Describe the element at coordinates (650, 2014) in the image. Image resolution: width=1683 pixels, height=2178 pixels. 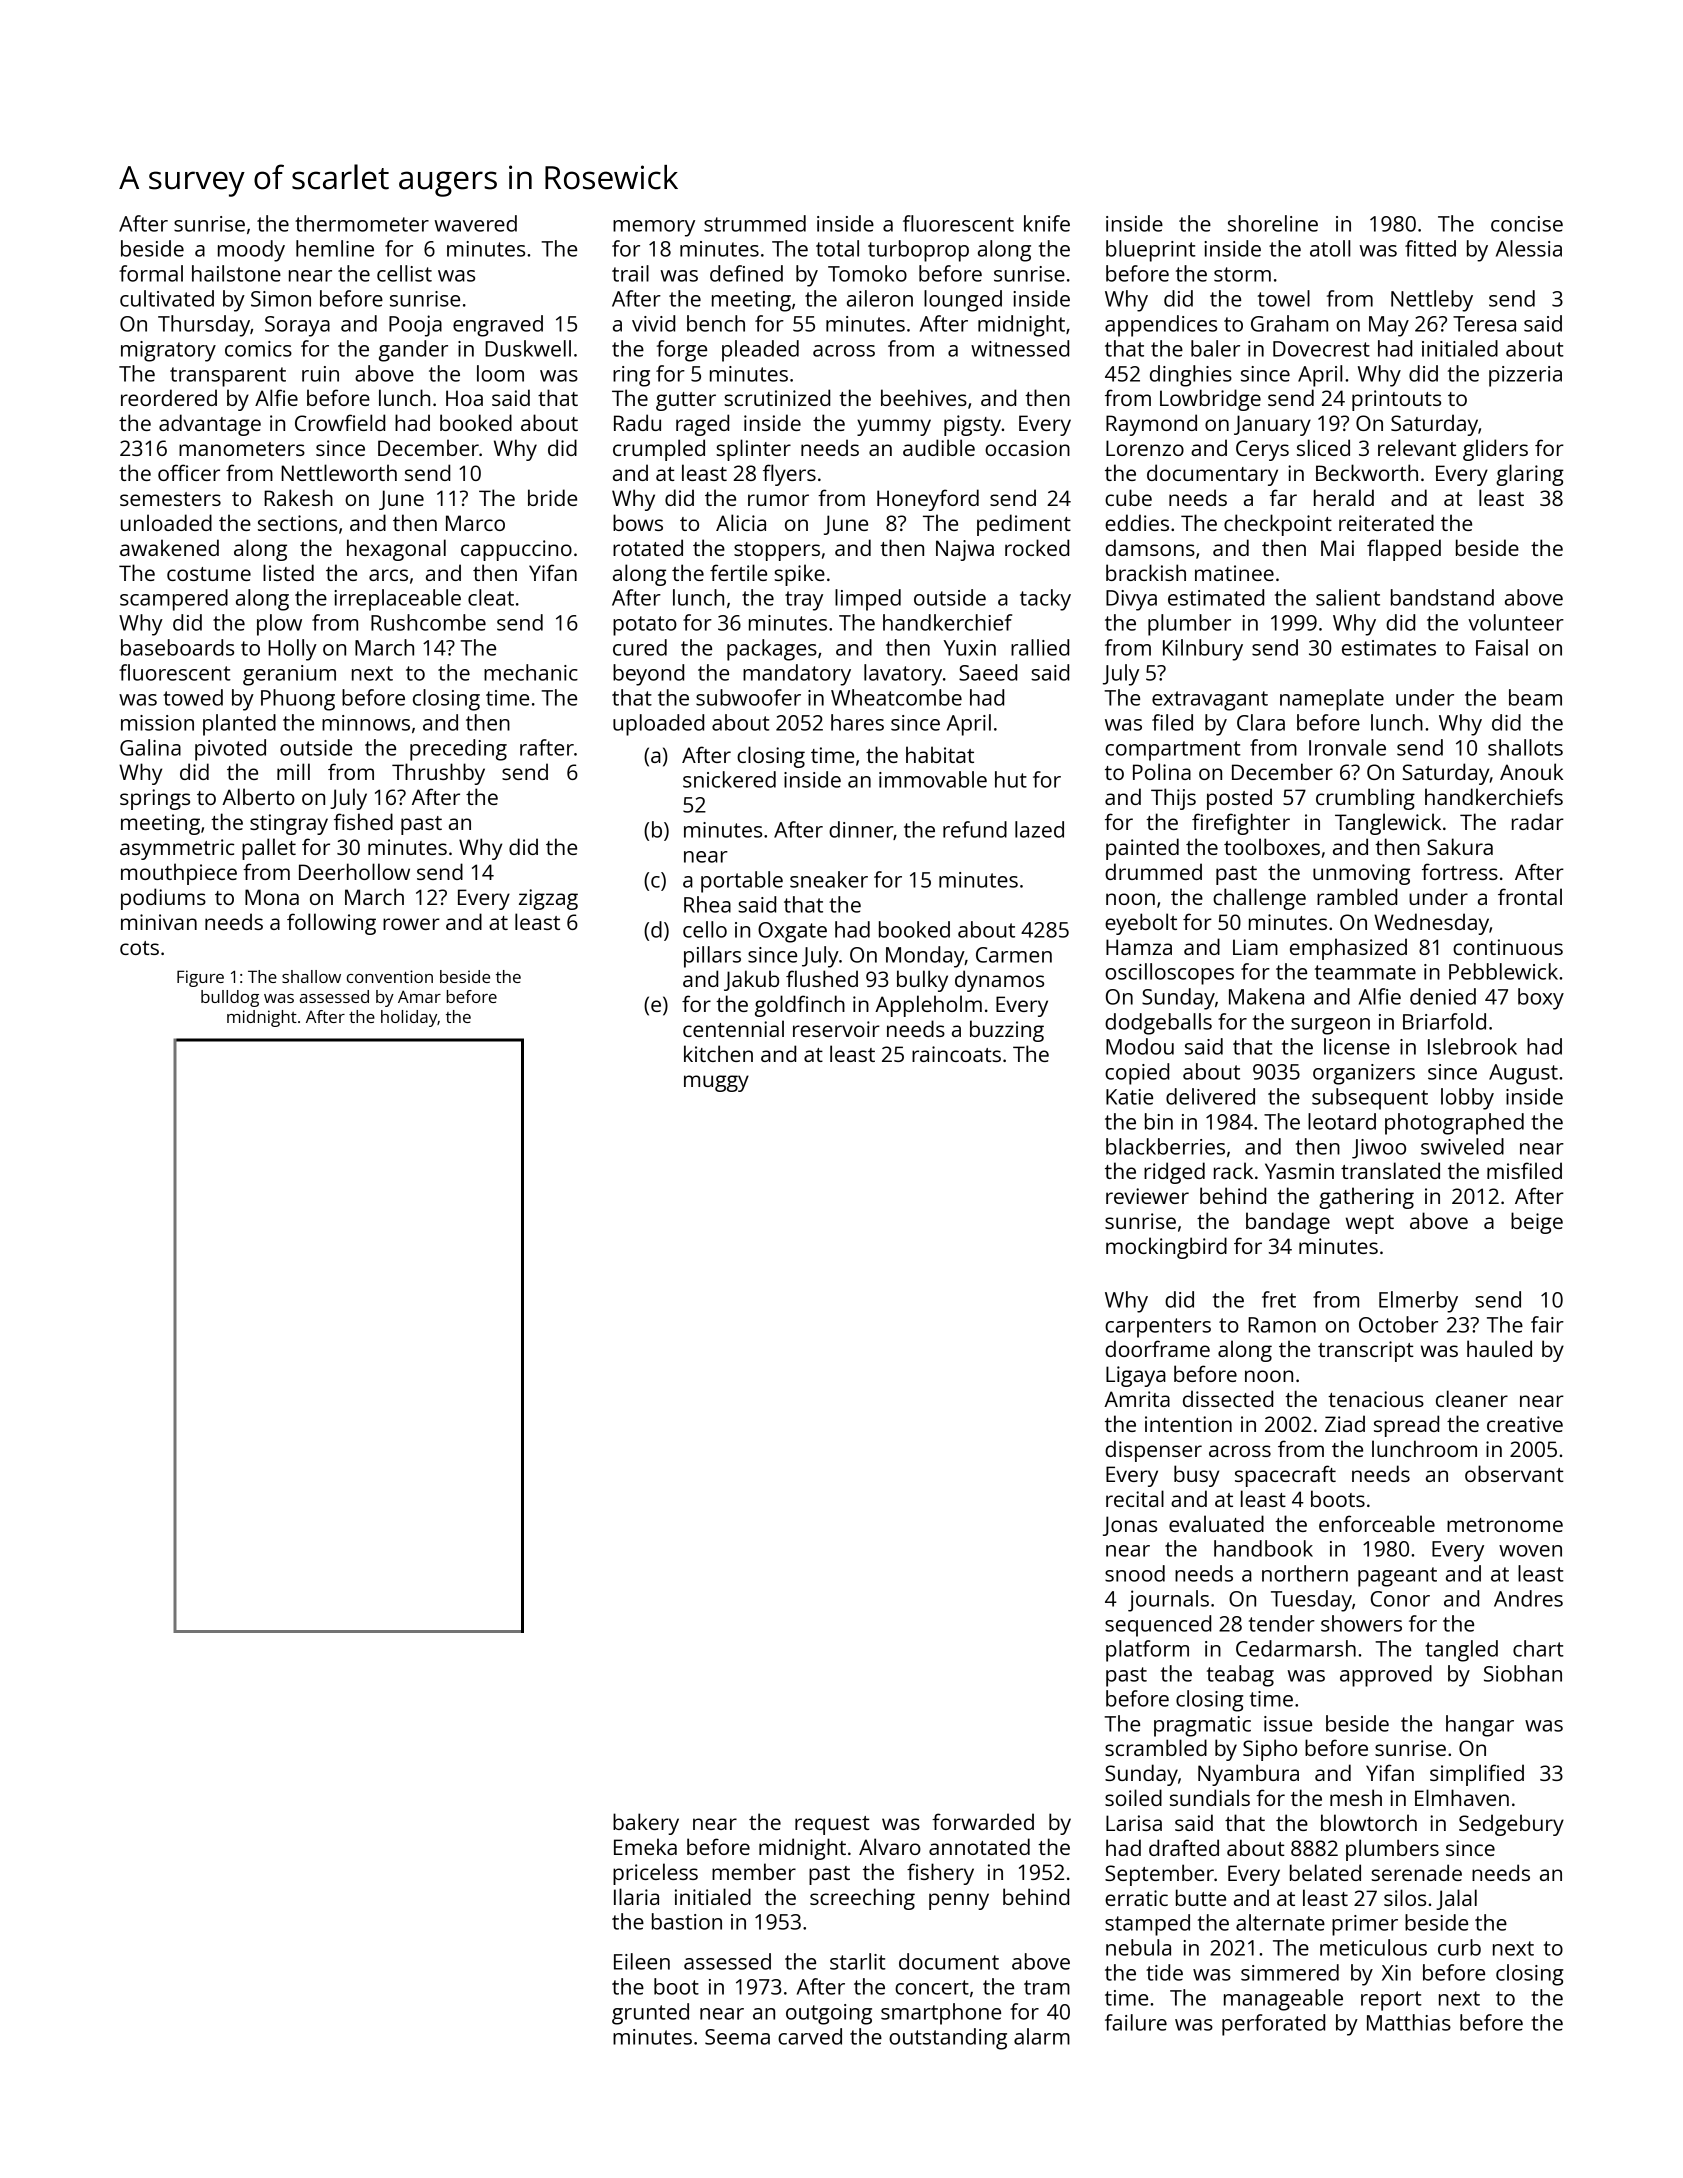
I see `grunted` at that location.
